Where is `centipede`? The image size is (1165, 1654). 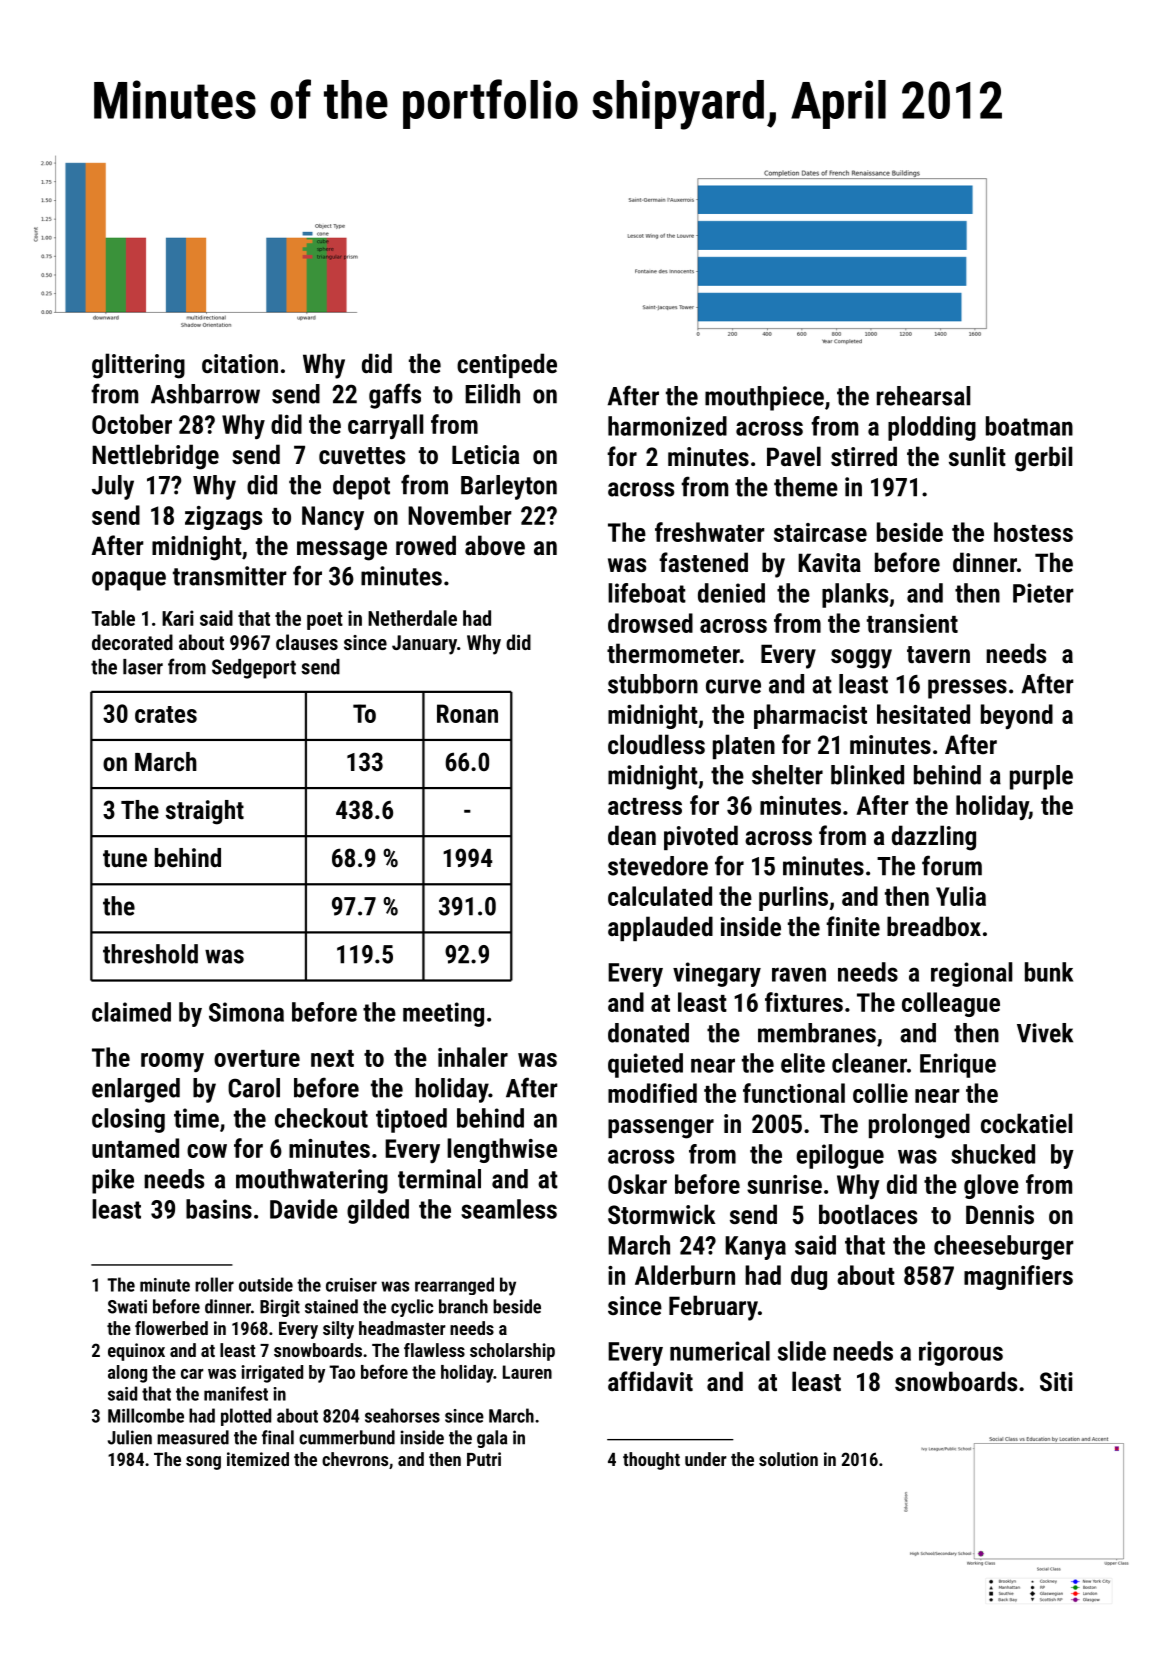 centipede is located at coordinates (507, 365).
